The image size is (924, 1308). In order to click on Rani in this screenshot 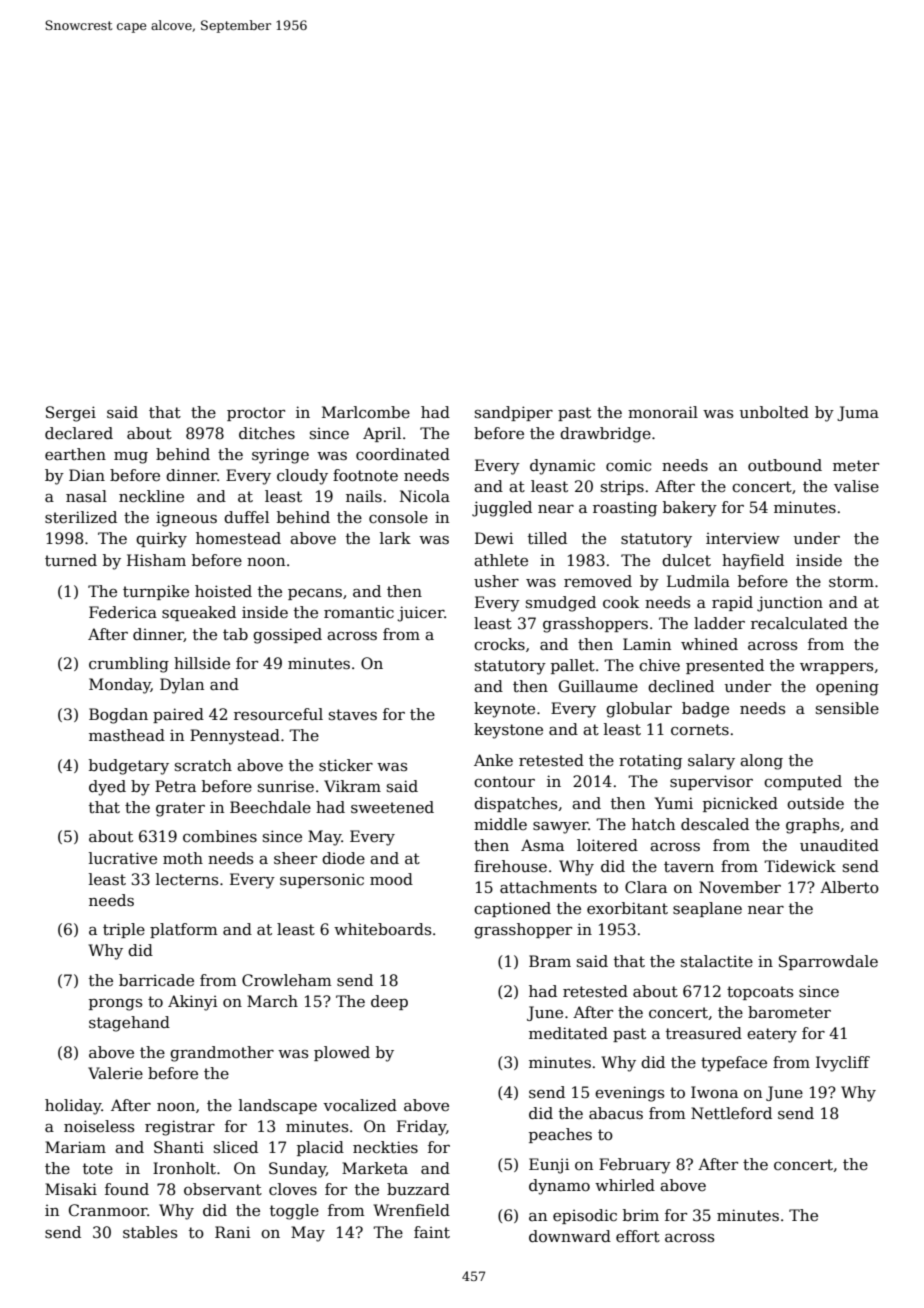, I will do `click(233, 1232)`.
